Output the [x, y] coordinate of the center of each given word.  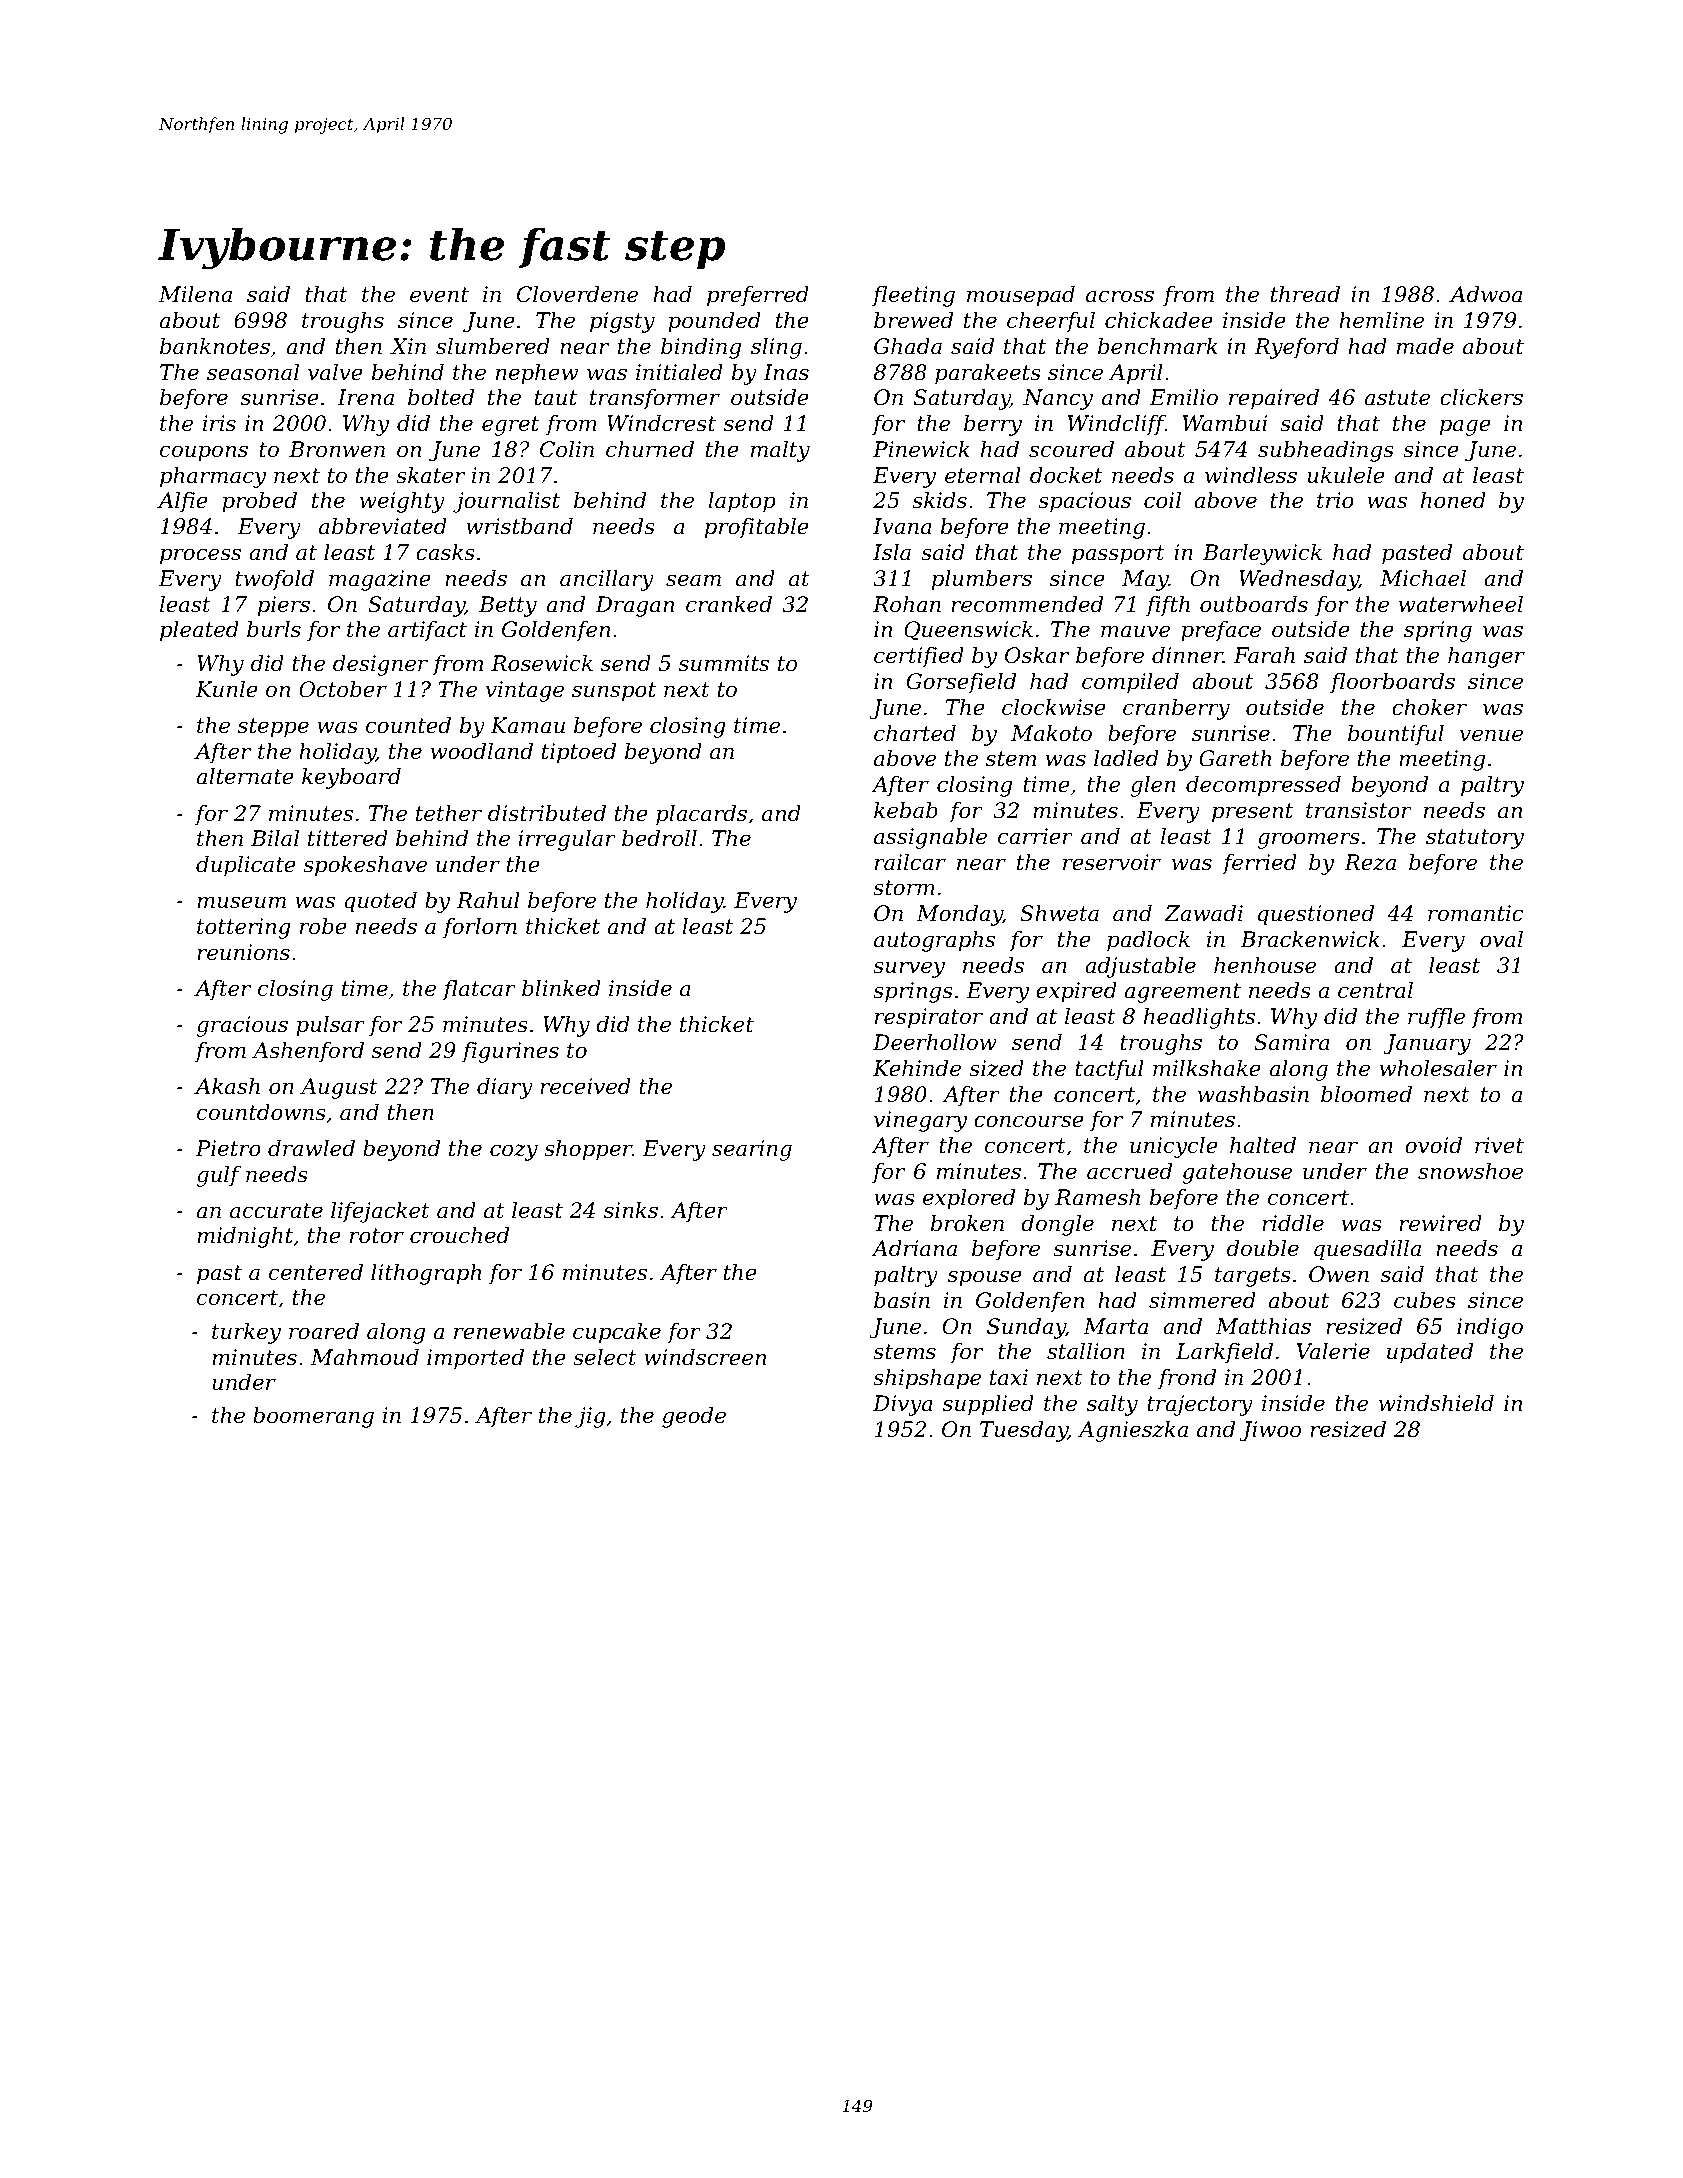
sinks [631, 1210]
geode [694, 1417]
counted [408, 725]
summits [724, 663]
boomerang [313, 1417]
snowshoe [1470, 1171]
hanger [1486, 657]
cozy [514, 1152]
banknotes [215, 346]
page [1465, 427]
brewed [913, 320]
